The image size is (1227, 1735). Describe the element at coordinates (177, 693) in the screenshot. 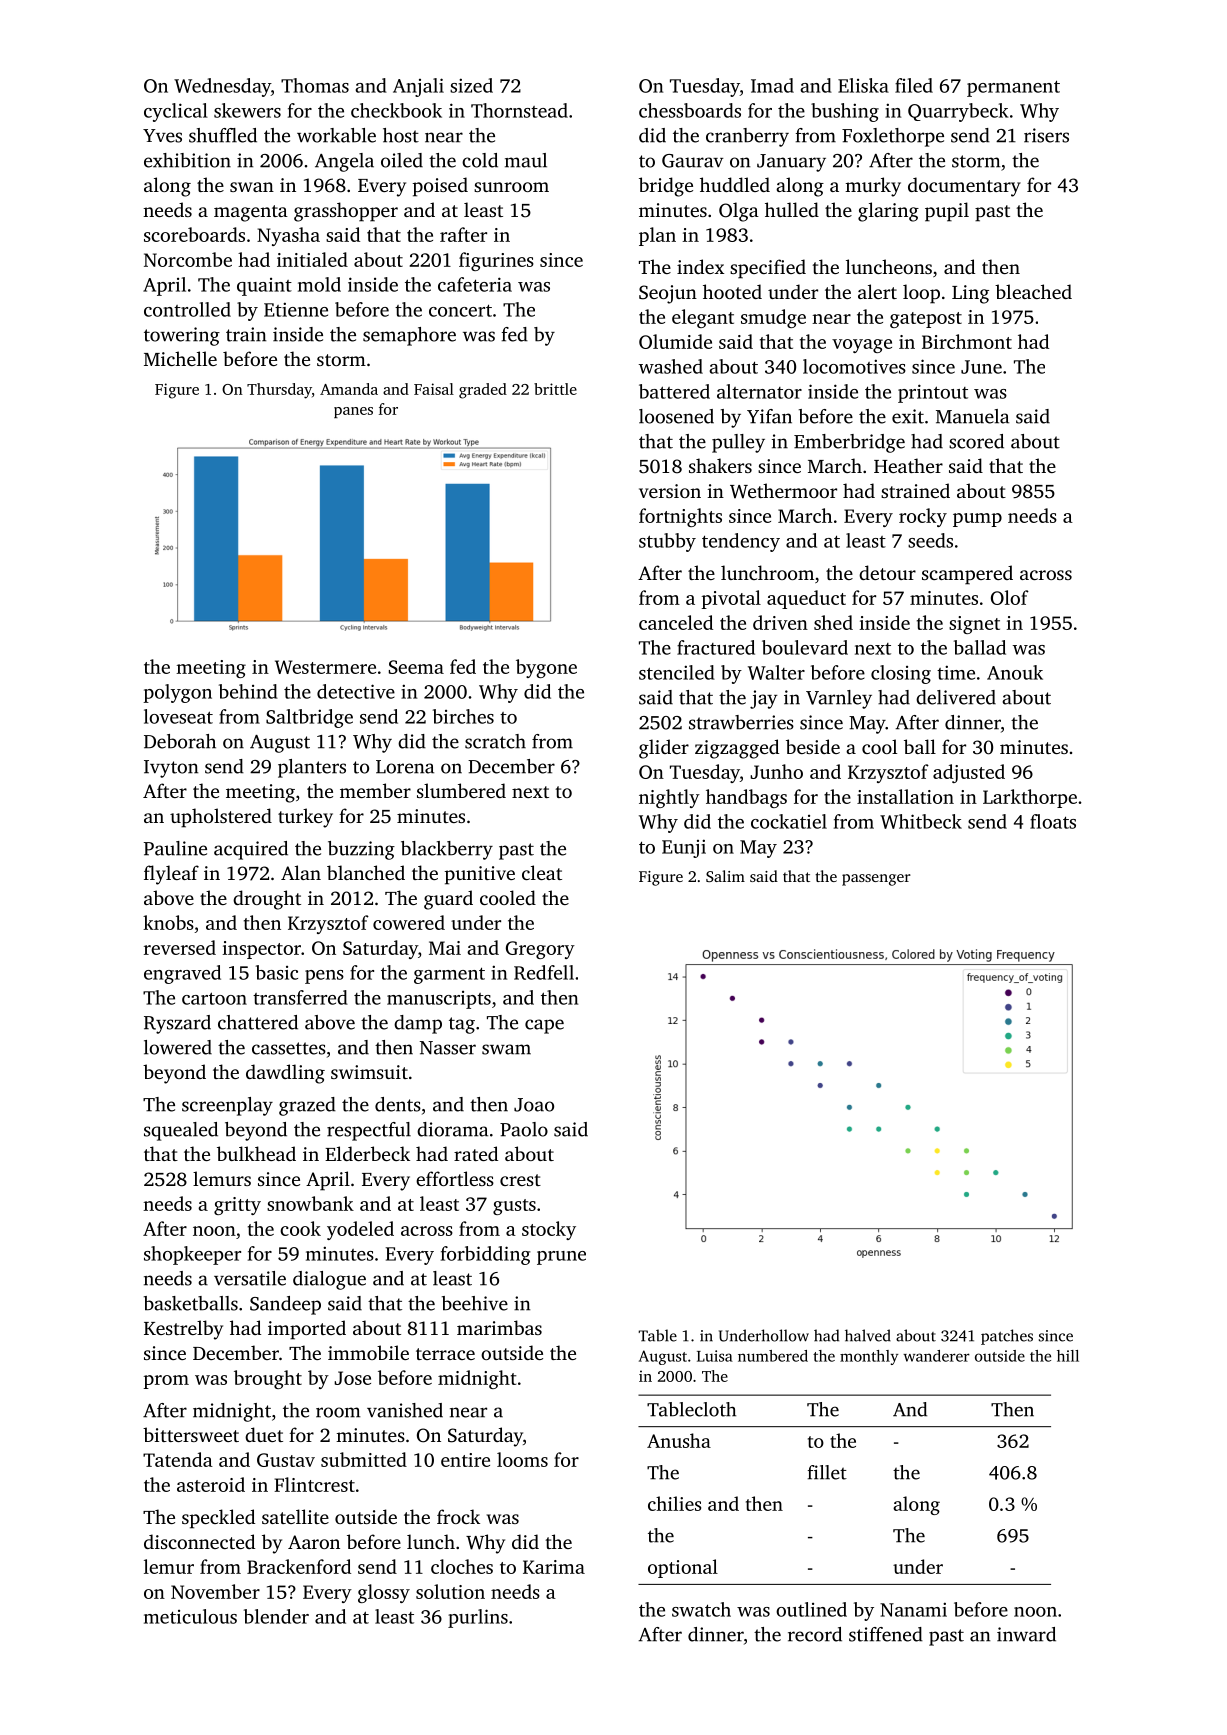

I see `polygon` at that location.
